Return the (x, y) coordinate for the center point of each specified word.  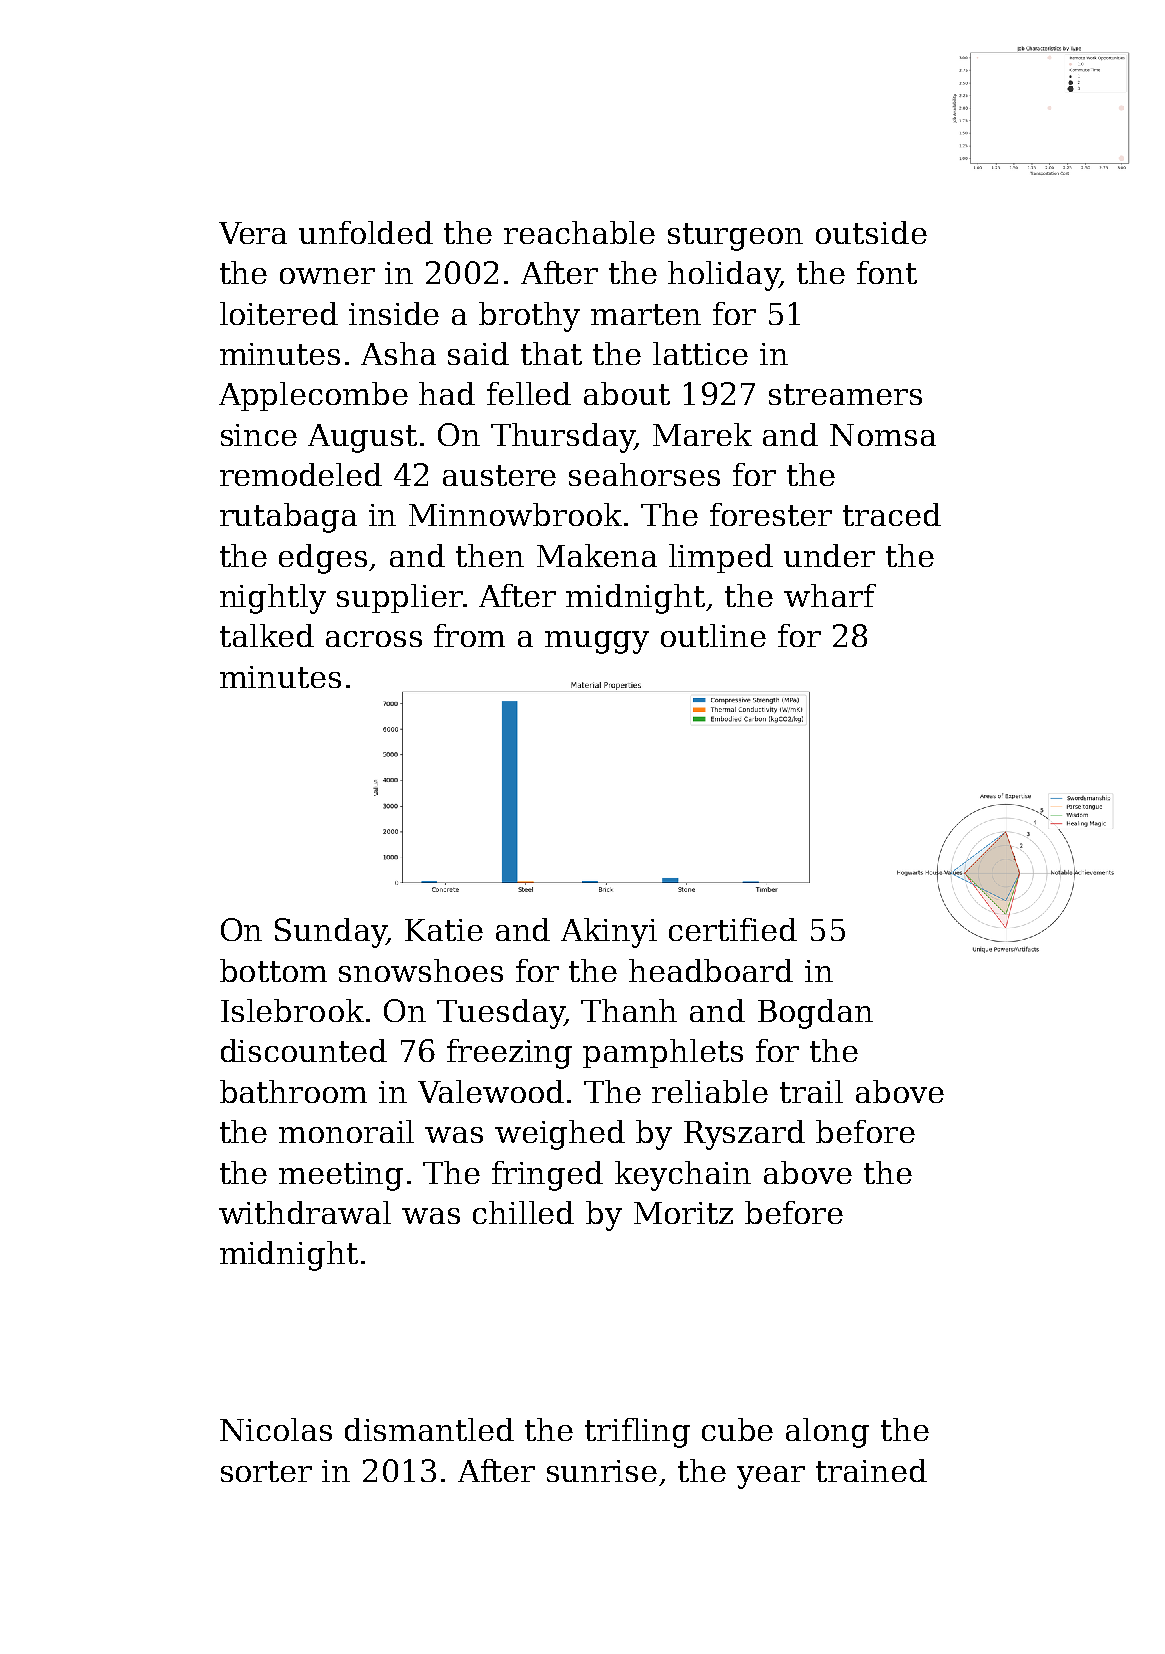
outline (713, 635)
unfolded (366, 232)
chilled (523, 1212)
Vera (253, 233)
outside (871, 232)
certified (733, 929)
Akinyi (609, 933)
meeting (341, 1176)
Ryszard (744, 1135)
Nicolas (276, 1429)
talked (267, 635)
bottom (273, 970)
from (469, 635)
